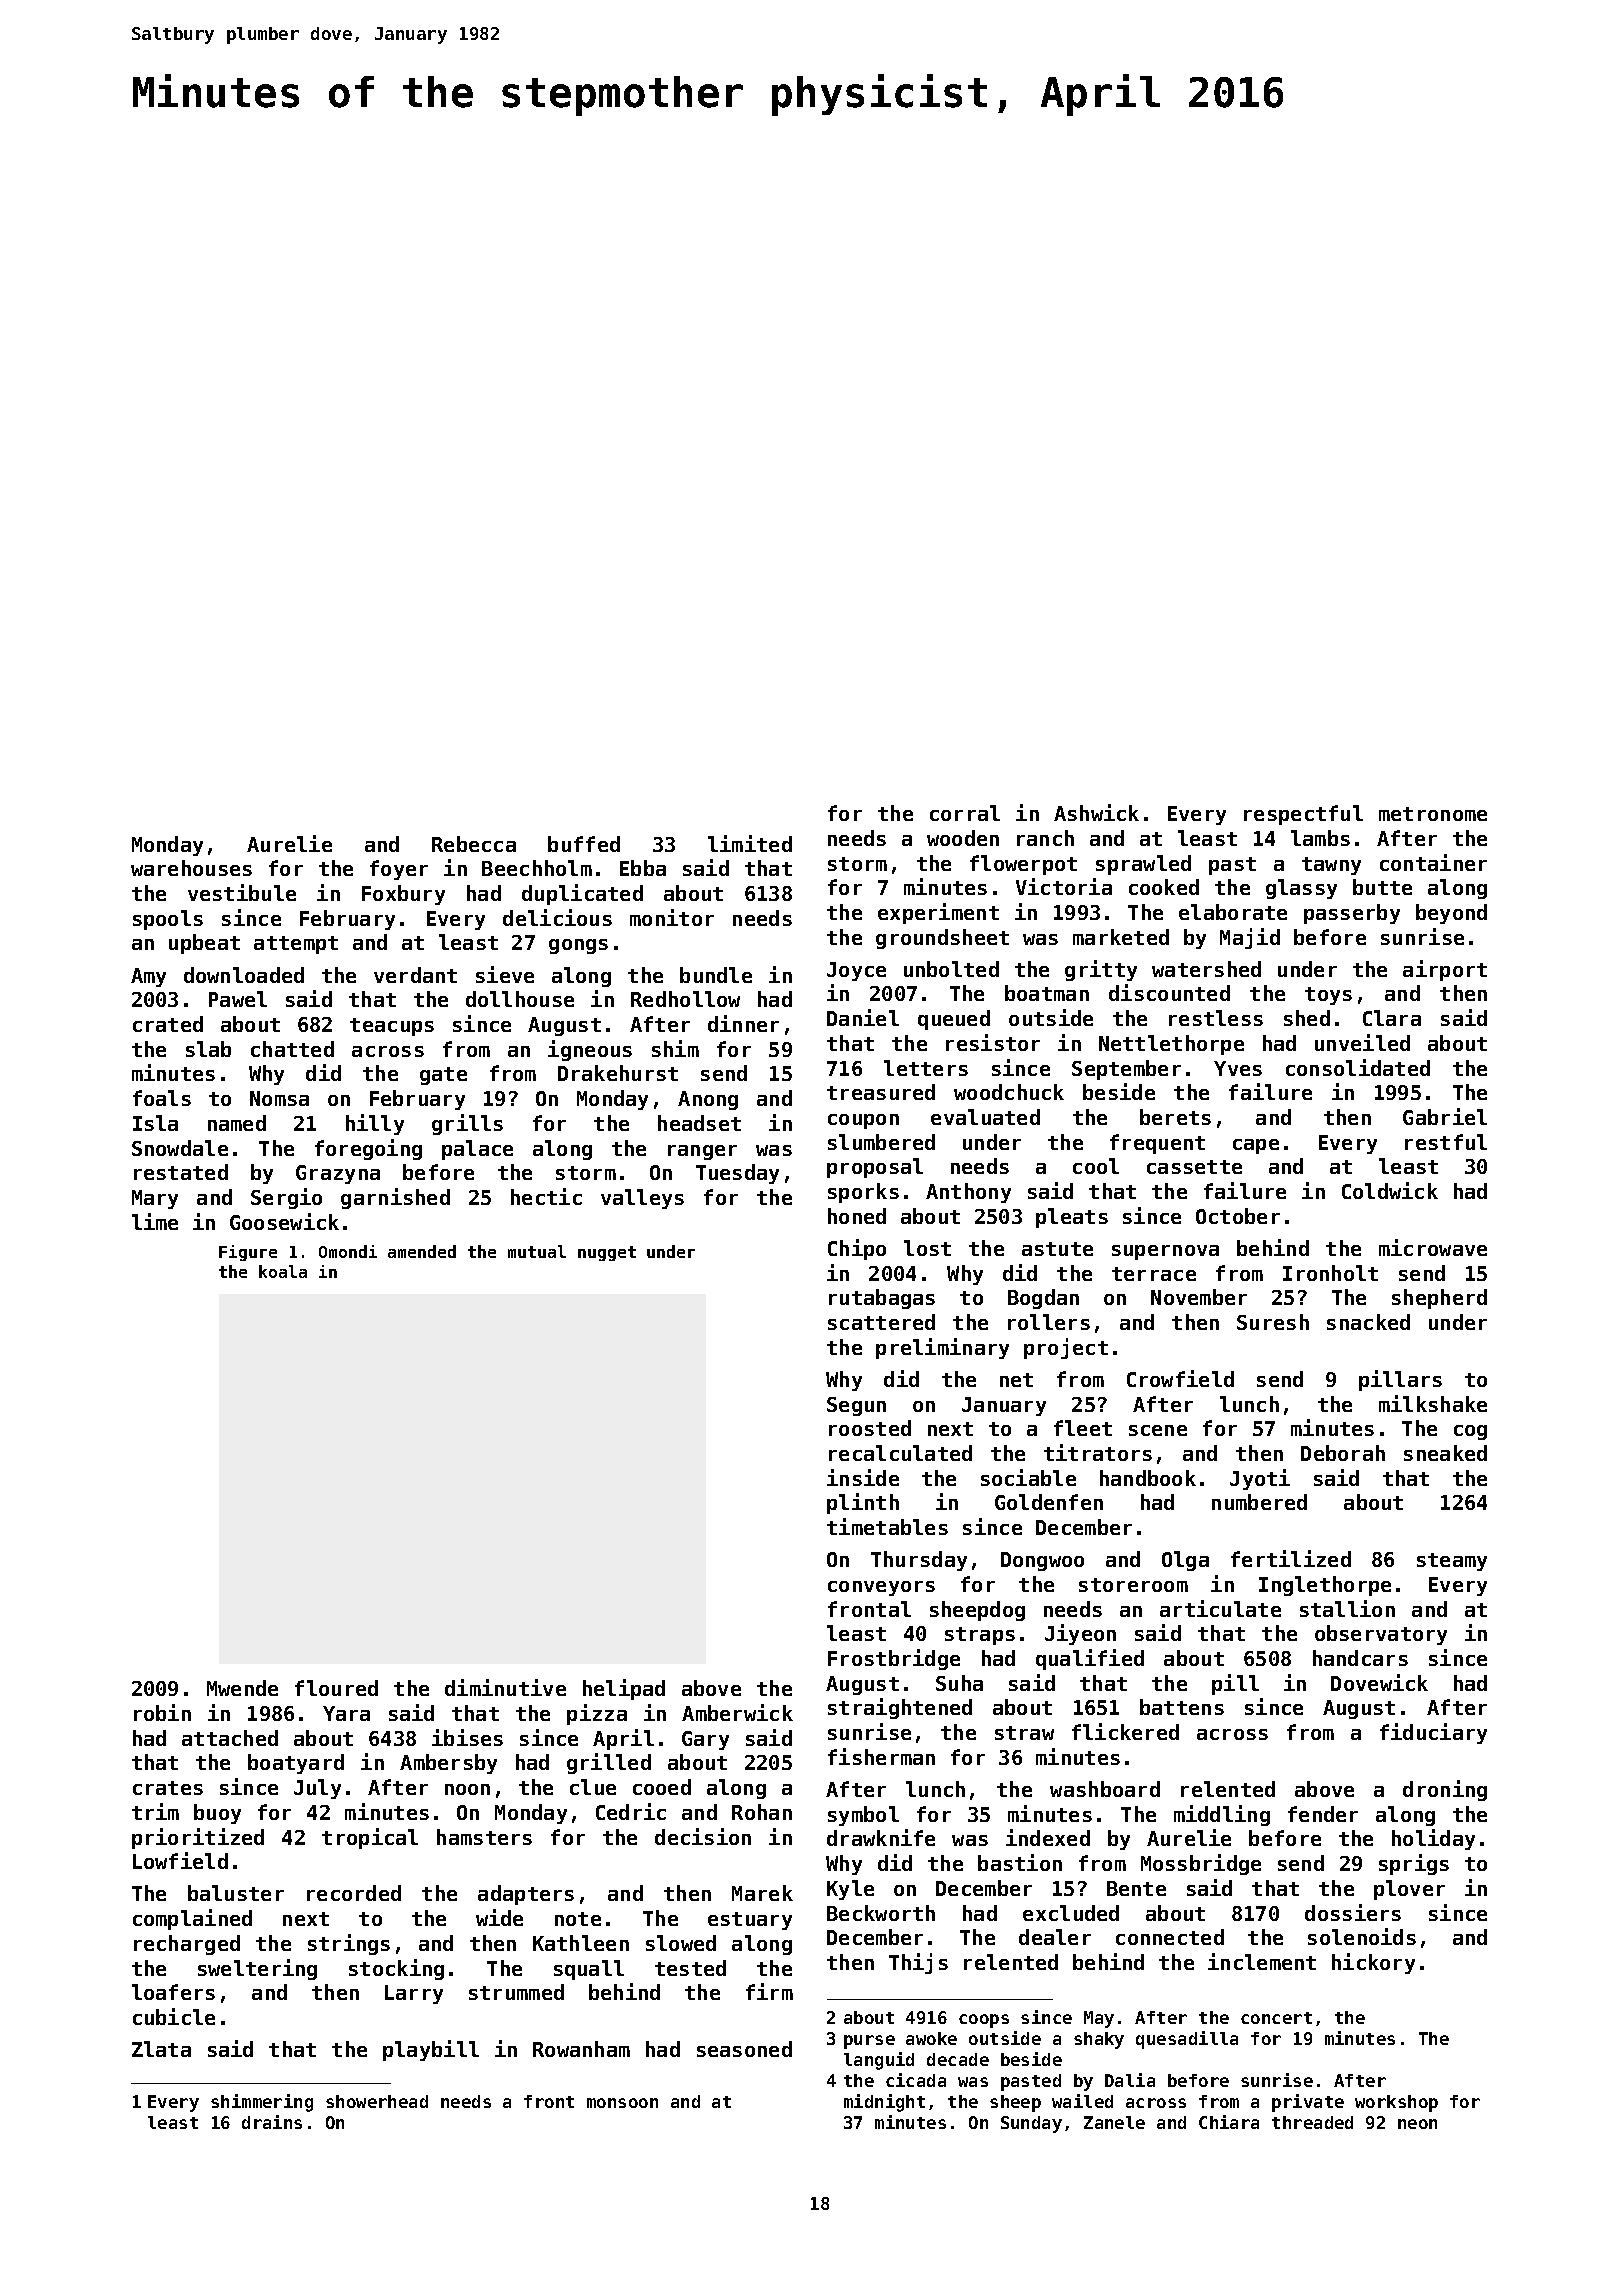 The image size is (1620, 2292). Describe the element at coordinates (1256, 1146) in the screenshot. I see `cape` at that location.
